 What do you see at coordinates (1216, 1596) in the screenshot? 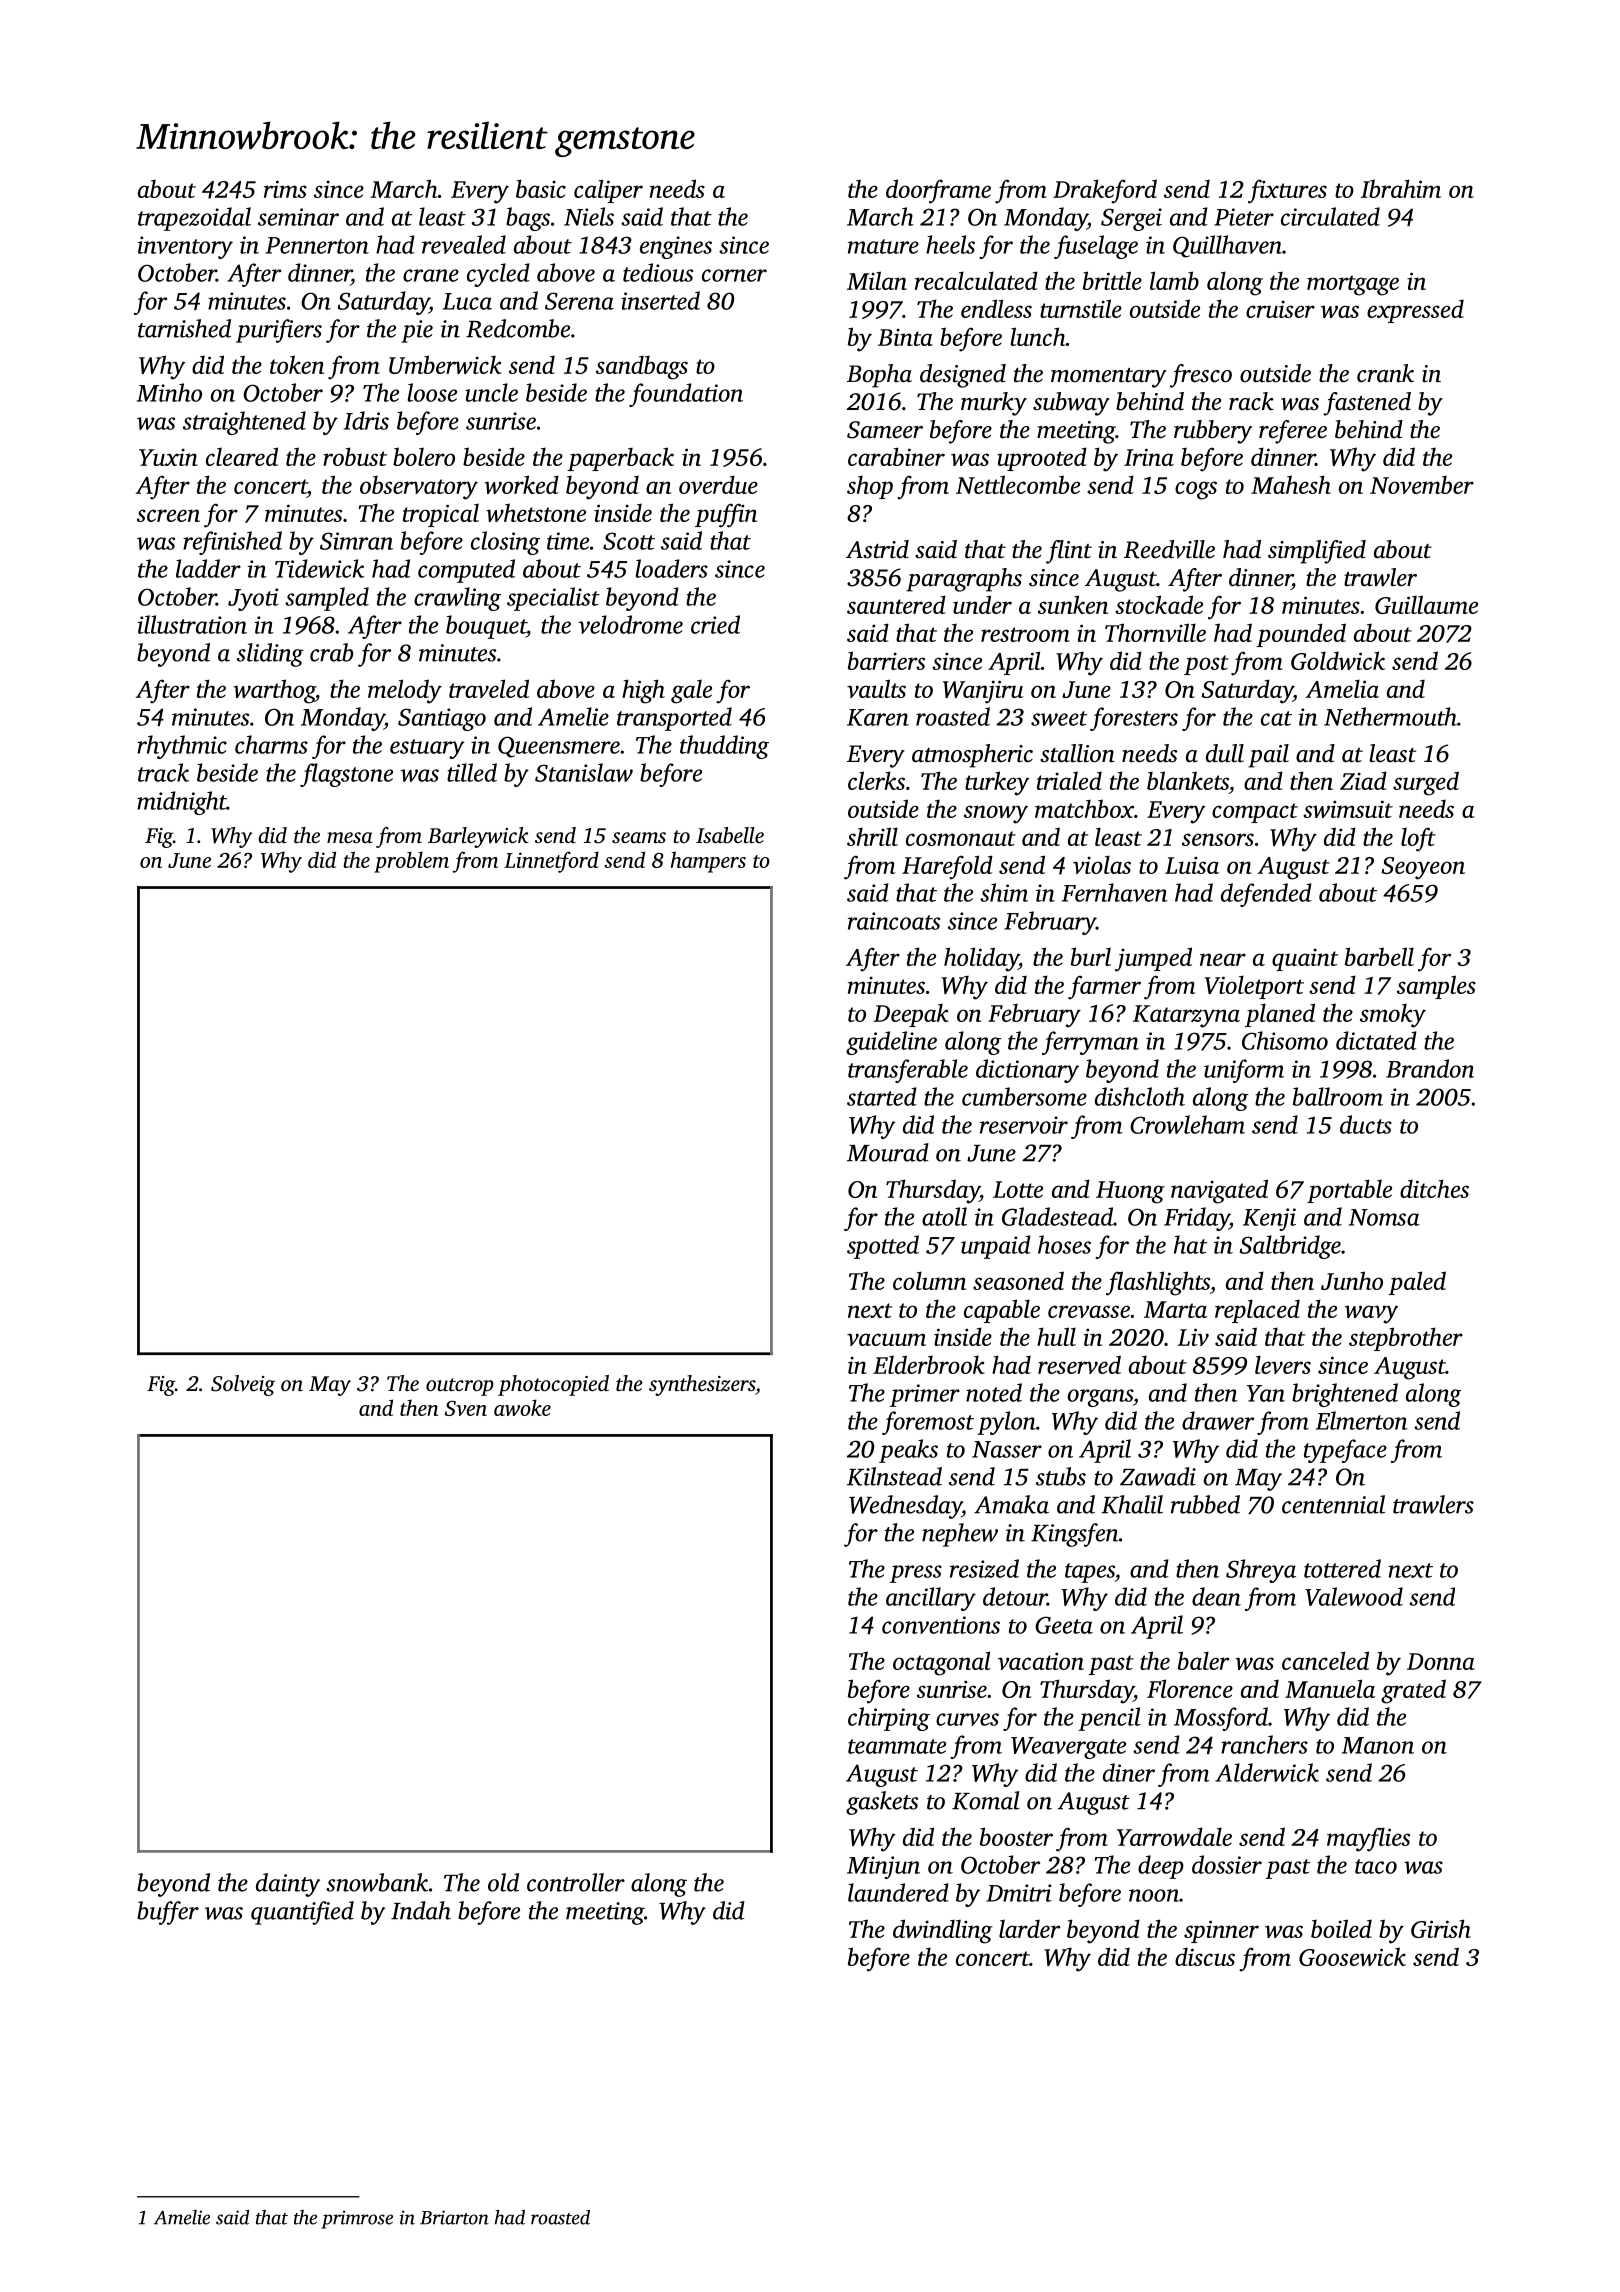
I see `dean` at bounding box center [1216, 1596].
